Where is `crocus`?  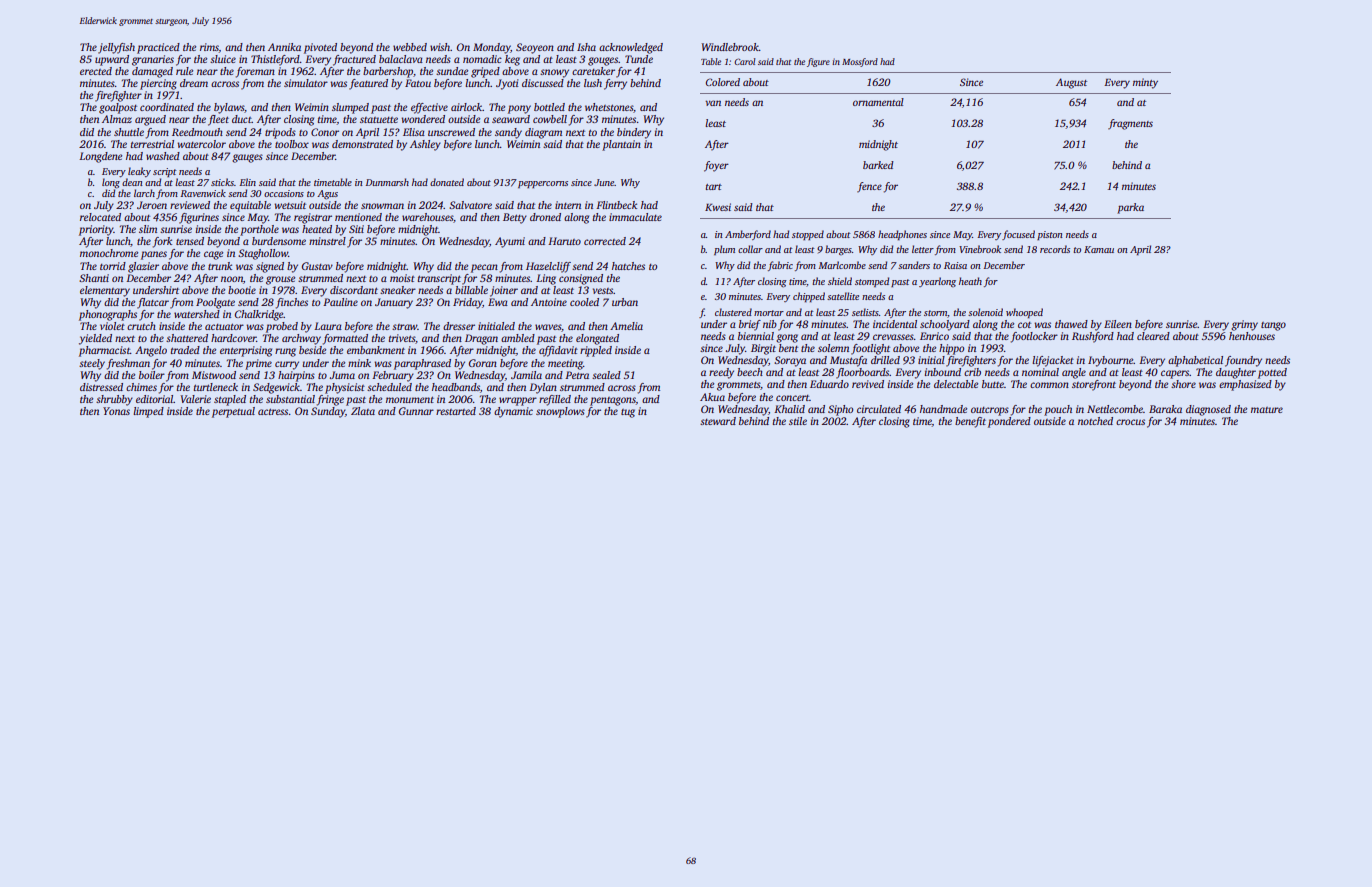
crocus is located at coordinates (1130, 422).
